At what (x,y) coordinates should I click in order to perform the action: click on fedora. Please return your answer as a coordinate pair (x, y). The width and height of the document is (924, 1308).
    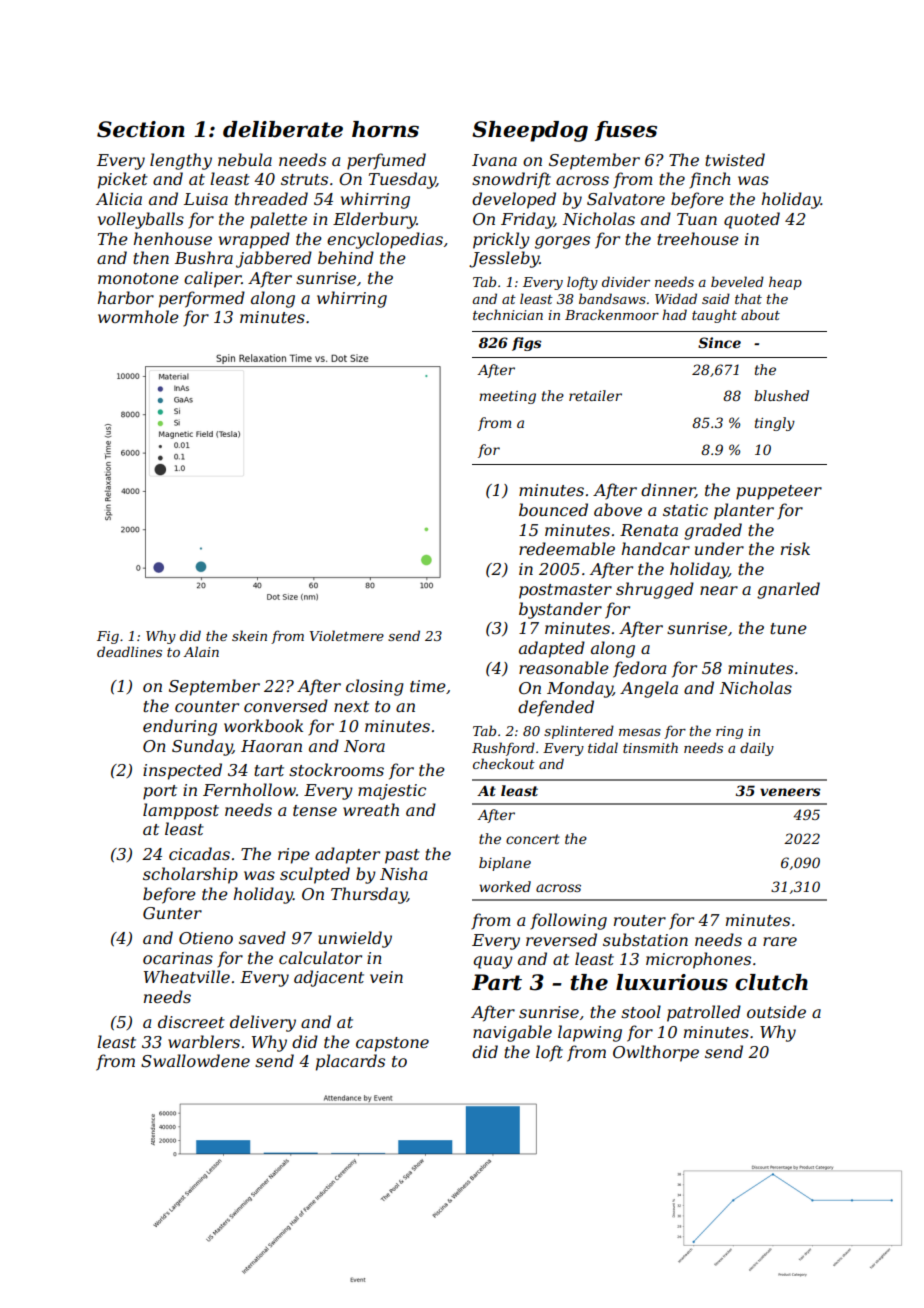
    Looking at the image, I should click on (639, 669).
